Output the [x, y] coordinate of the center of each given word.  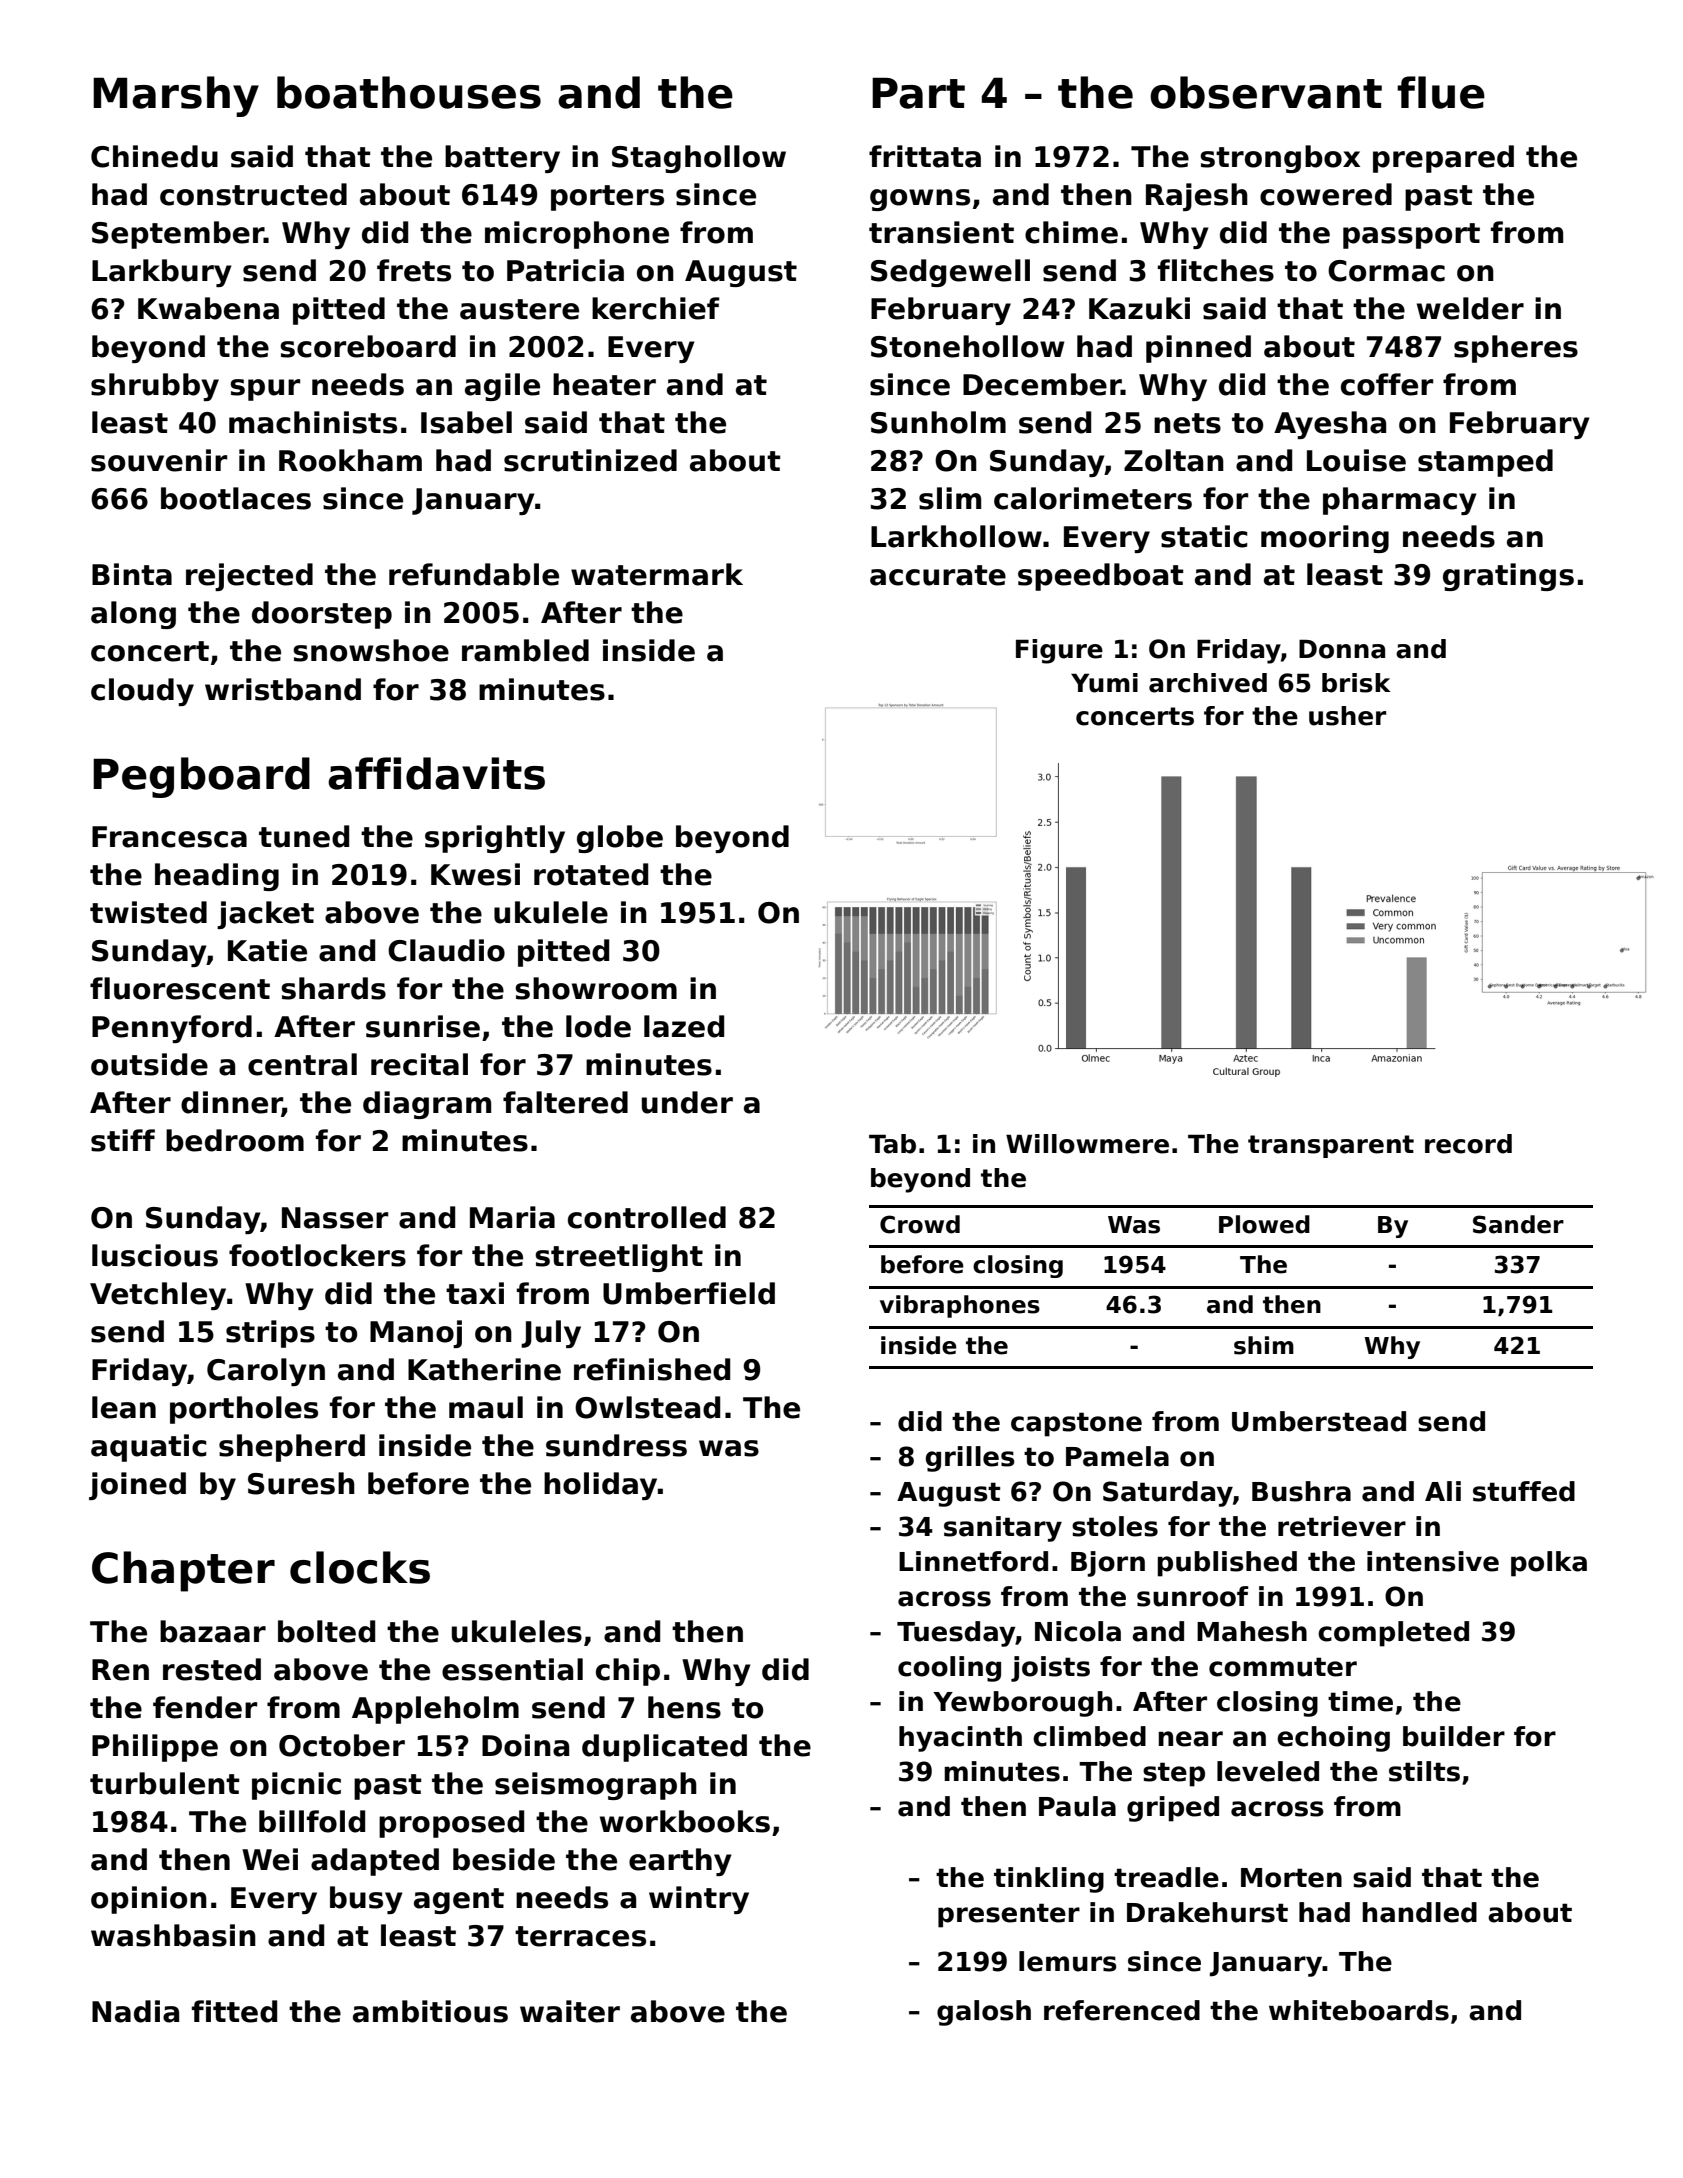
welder [1470, 308]
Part [918, 93]
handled [1419, 1912]
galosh [984, 2013]
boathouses [409, 92]
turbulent [165, 1783]
